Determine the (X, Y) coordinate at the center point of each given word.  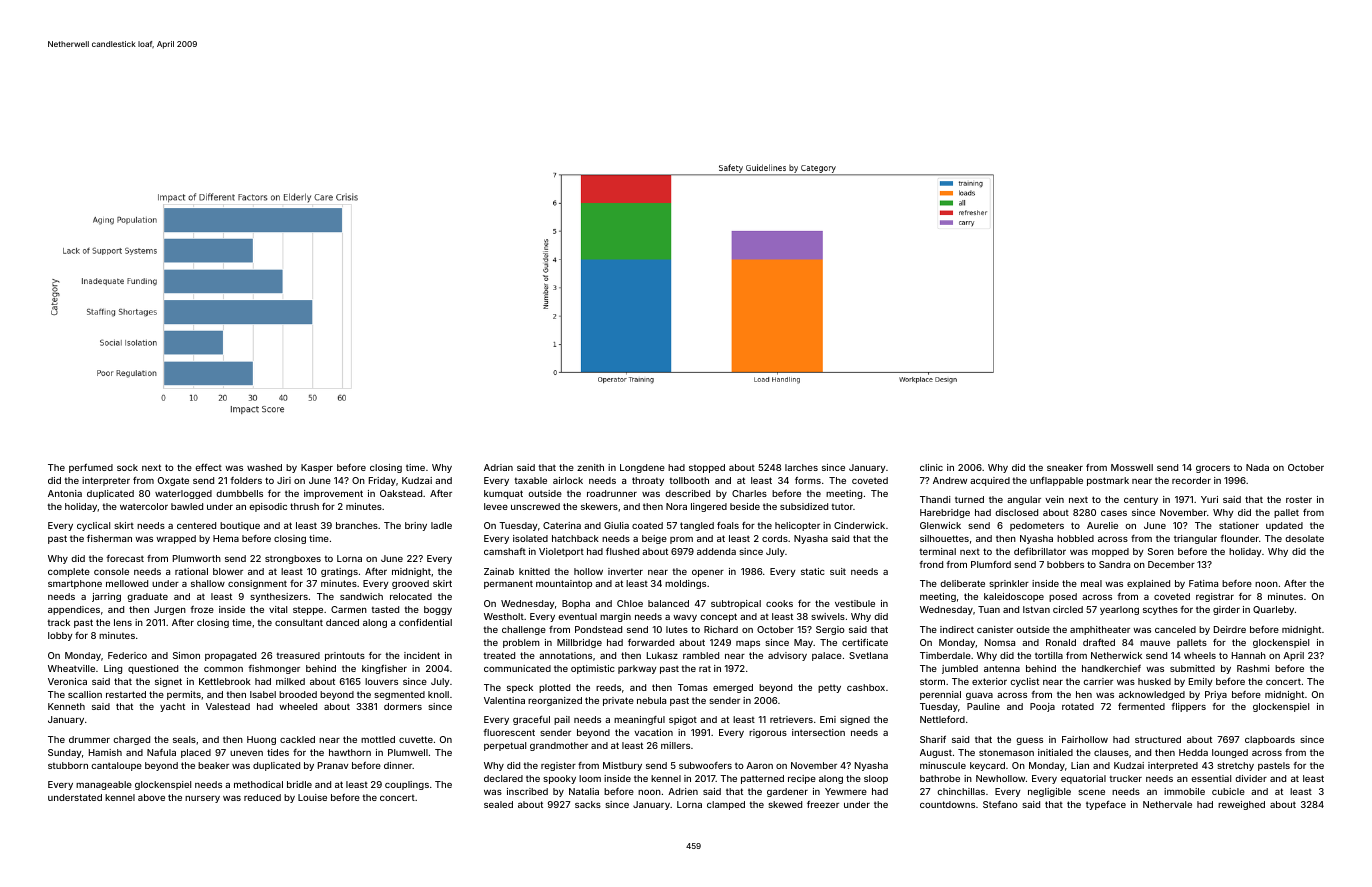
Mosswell (1132, 467)
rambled (701, 655)
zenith (590, 467)
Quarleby (1273, 610)
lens (123, 622)
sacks (588, 804)
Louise (312, 797)
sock (127, 467)
